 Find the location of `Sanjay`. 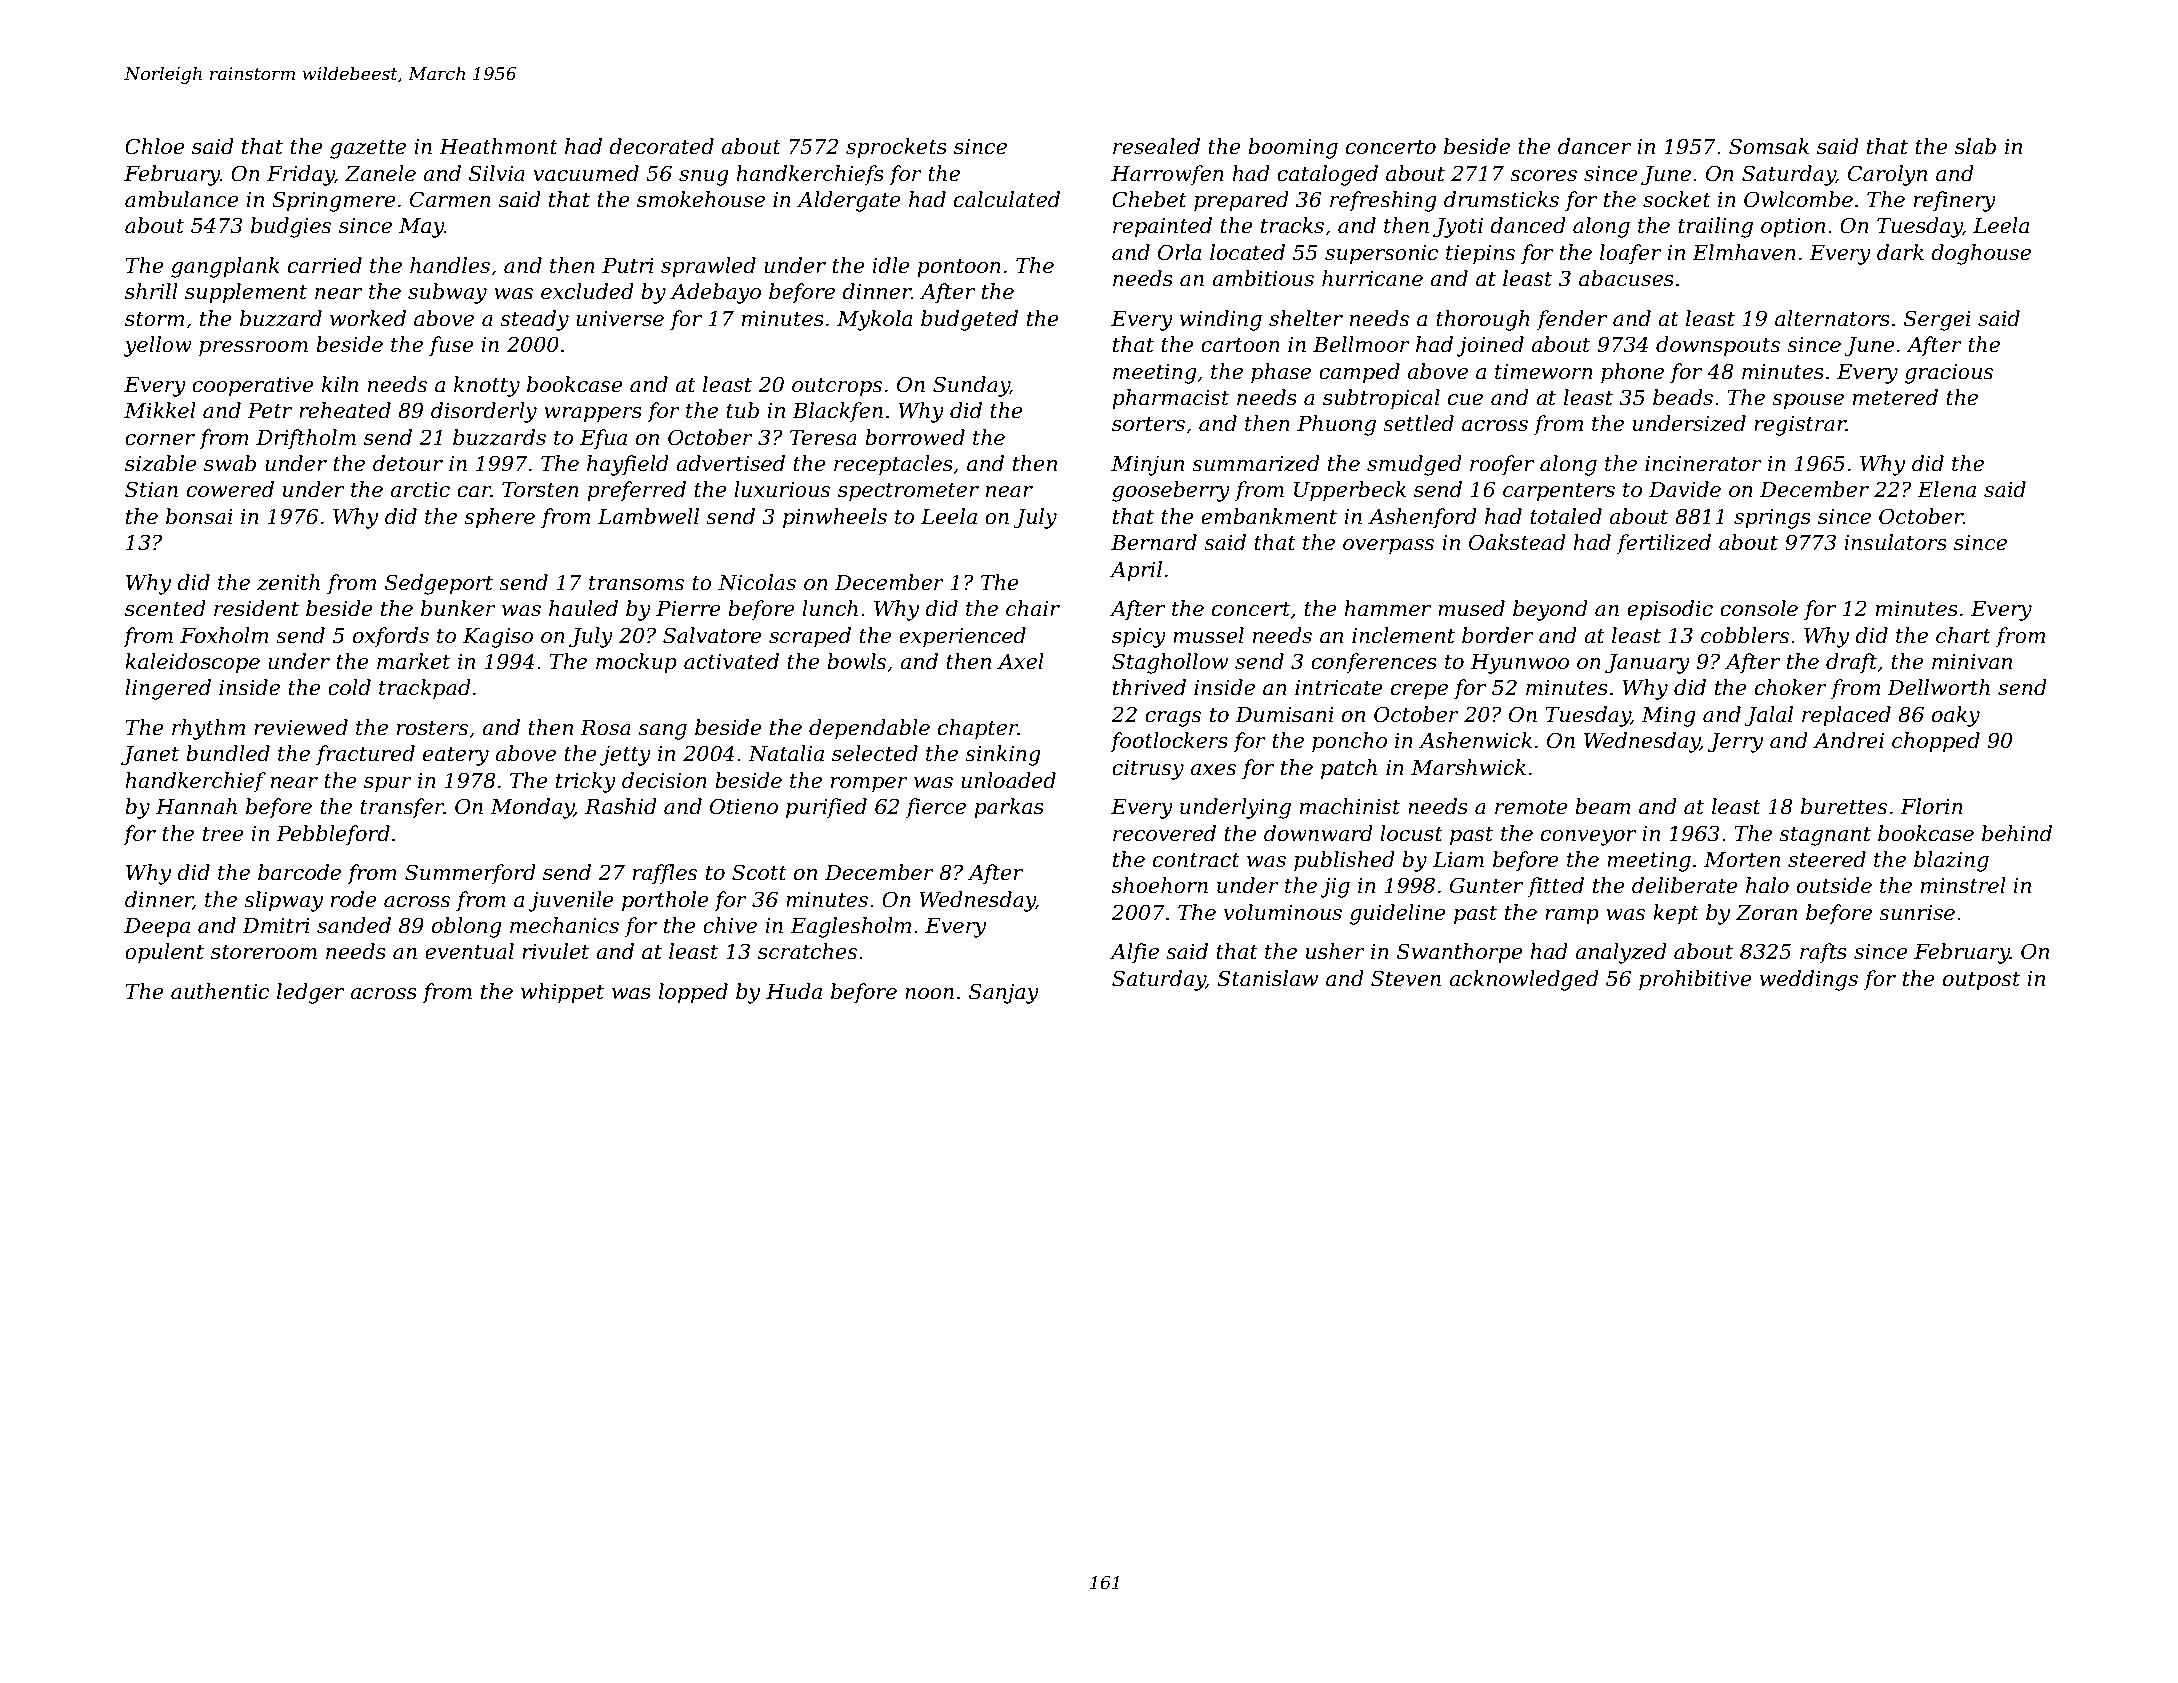

Sanjay is located at coordinates (1004, 993).
